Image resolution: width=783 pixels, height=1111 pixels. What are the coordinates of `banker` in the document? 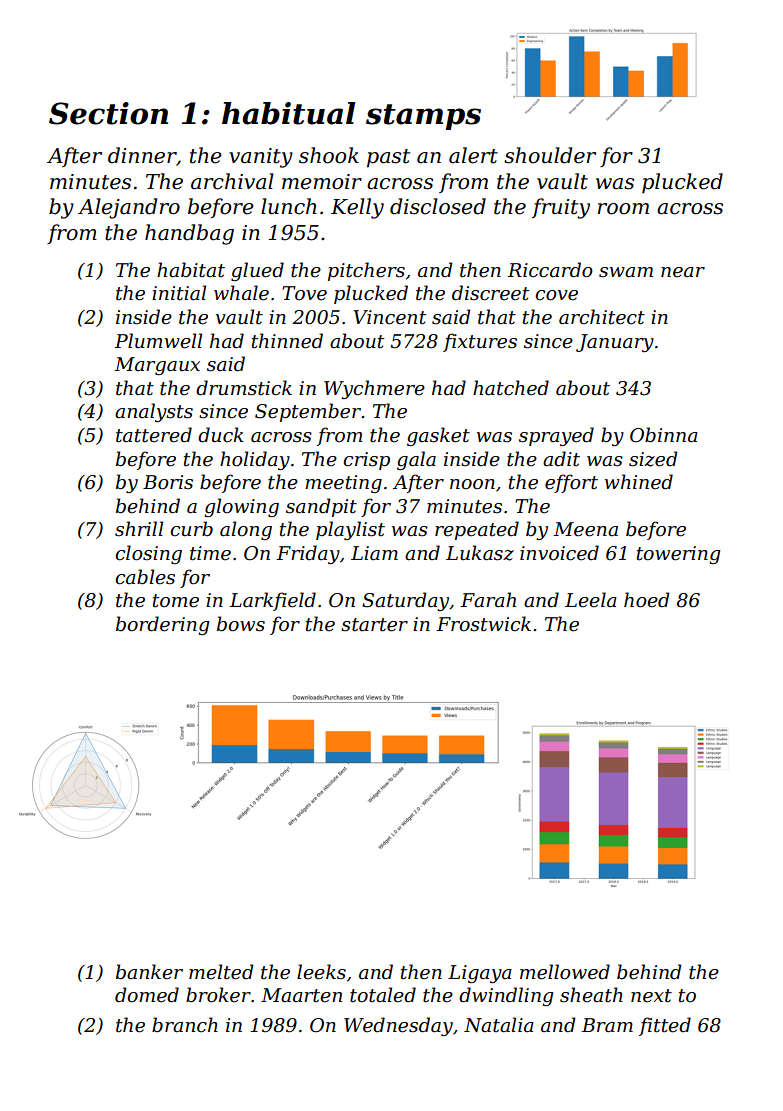 It's located at (149, 972).
